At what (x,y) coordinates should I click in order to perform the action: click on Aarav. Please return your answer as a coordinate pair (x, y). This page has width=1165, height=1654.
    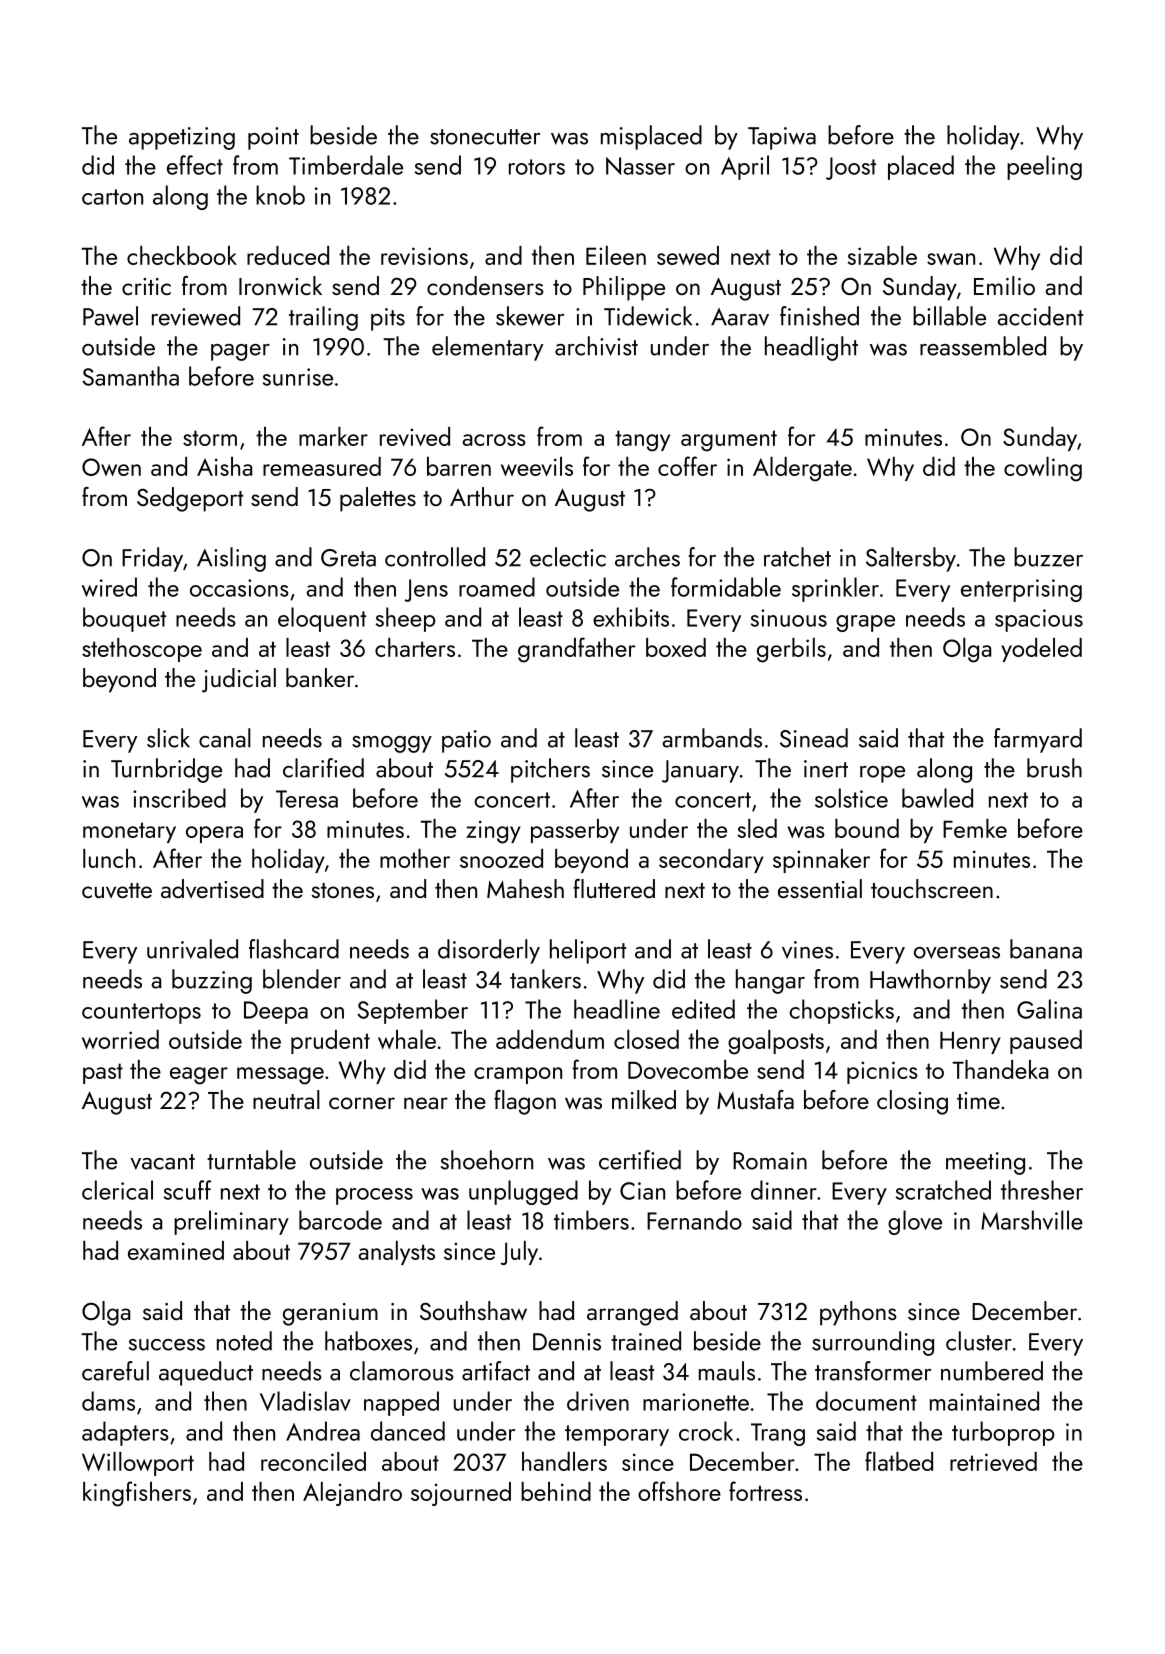
    Looking at the image, I should click on (740, 317).
